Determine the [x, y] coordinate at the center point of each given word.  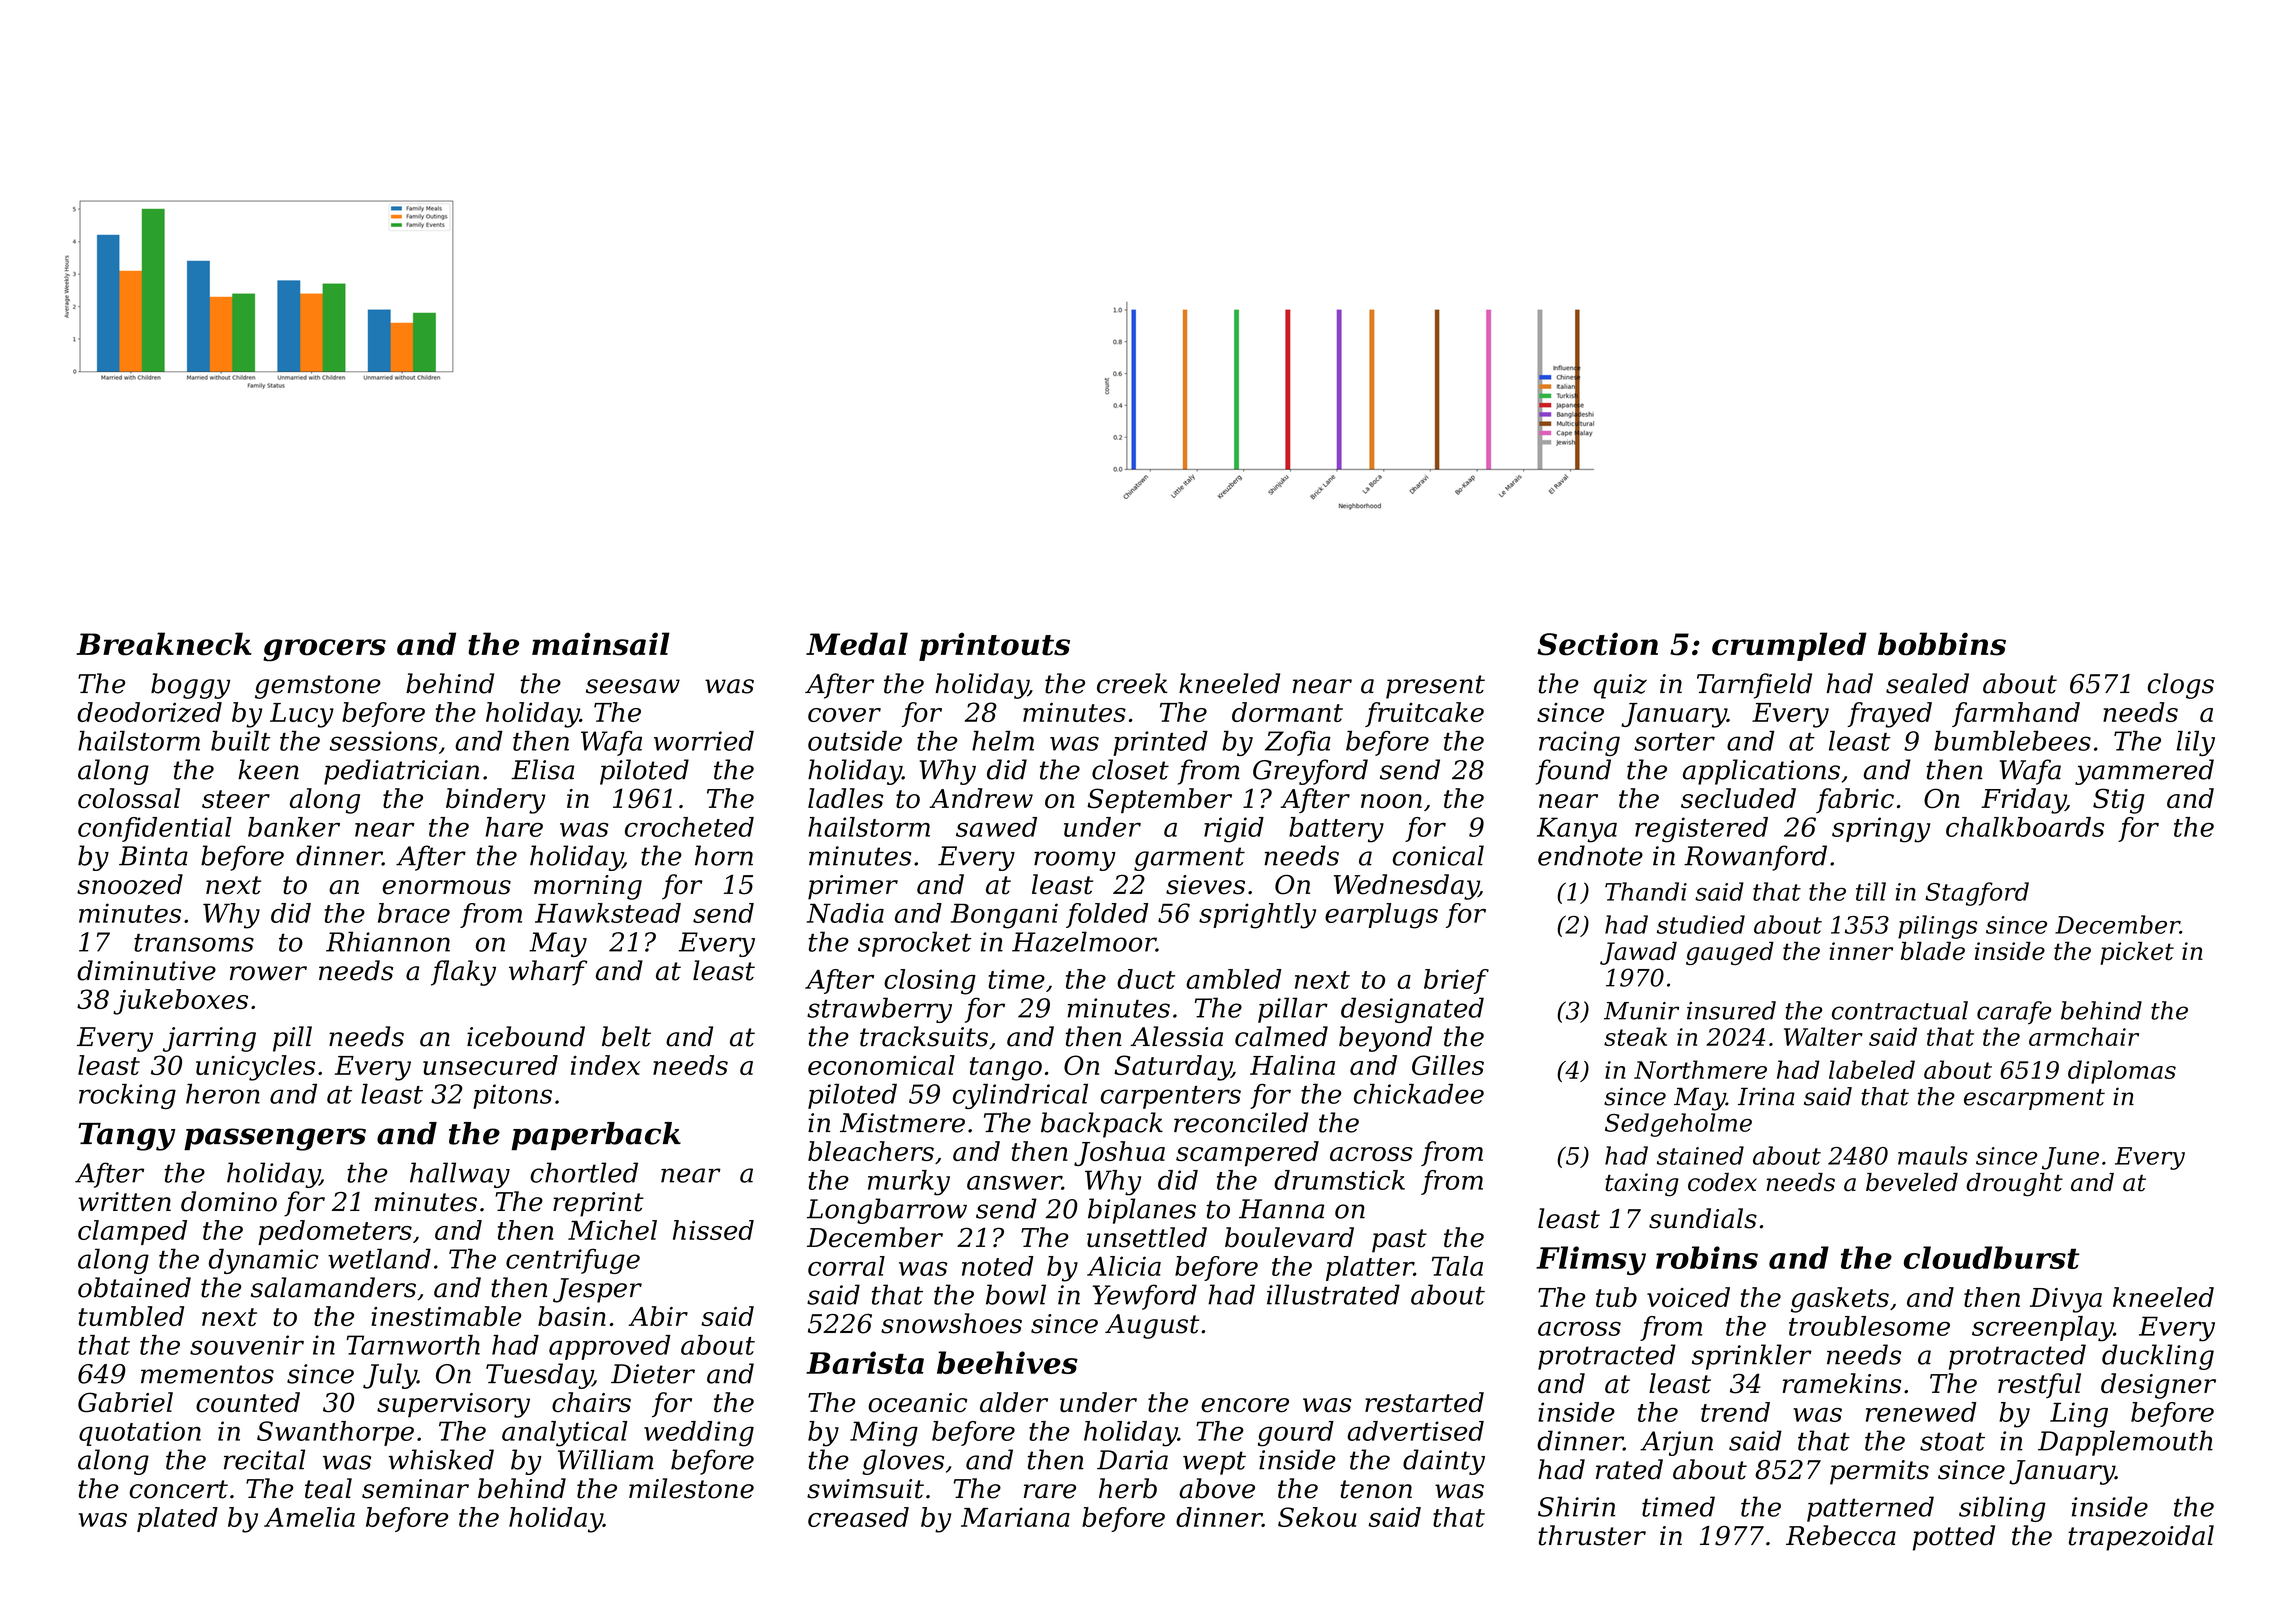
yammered [2144, 772]
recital [264, 1459]
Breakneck [164, 644]
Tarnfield [1754, 686]
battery [1336, 830]
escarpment [2034, 1099]
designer [2158, 1386]
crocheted [689, 827]
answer [1014, 1183]
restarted [1424, 1402]
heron [223, 1094]
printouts [994, 646]
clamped [132, 1232]
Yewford [1145, 1297]
